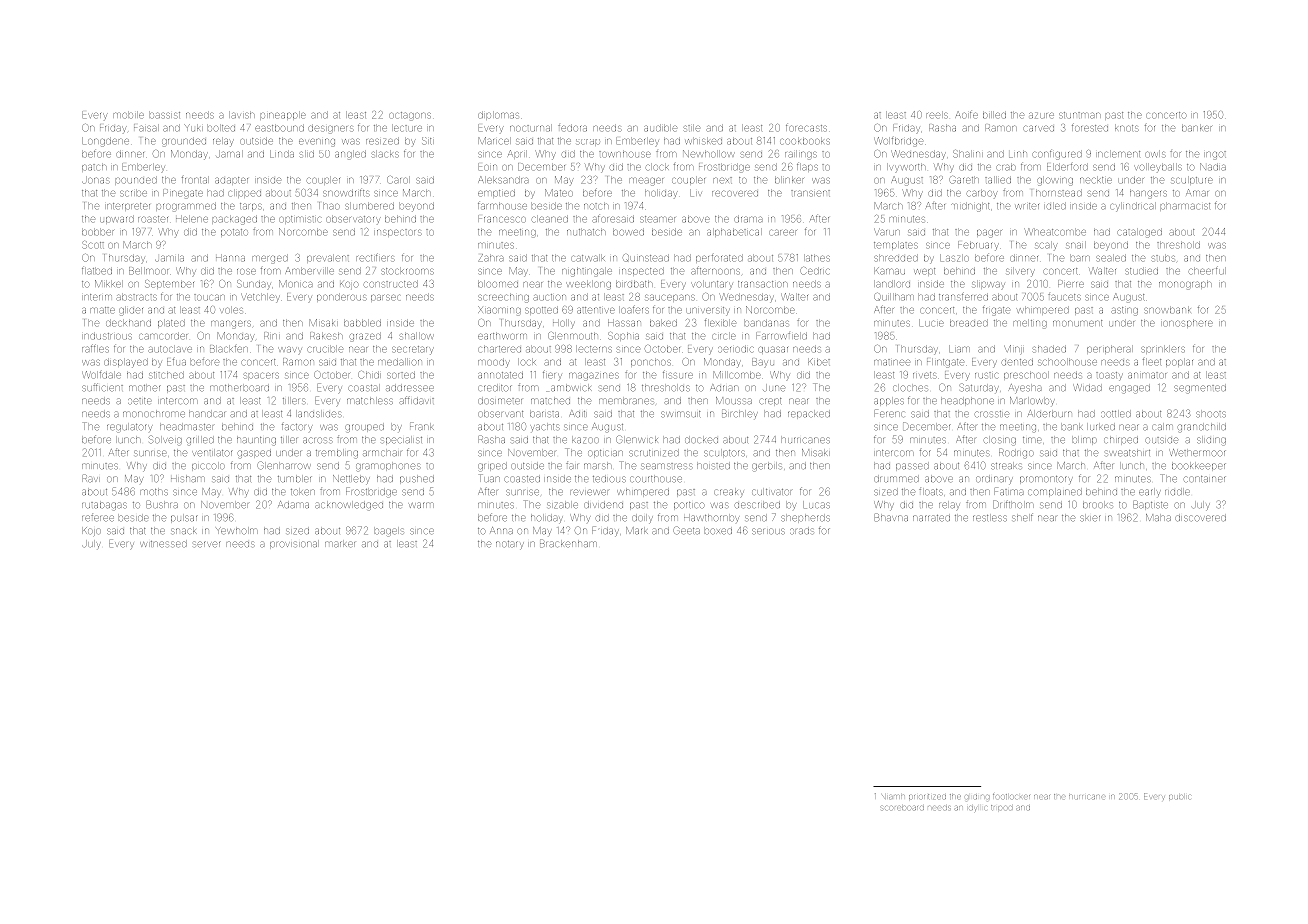 This document has width=1308, height=924. Describe the element at coordinates (163, 544) in the document. I see `witnessed` at that location.
